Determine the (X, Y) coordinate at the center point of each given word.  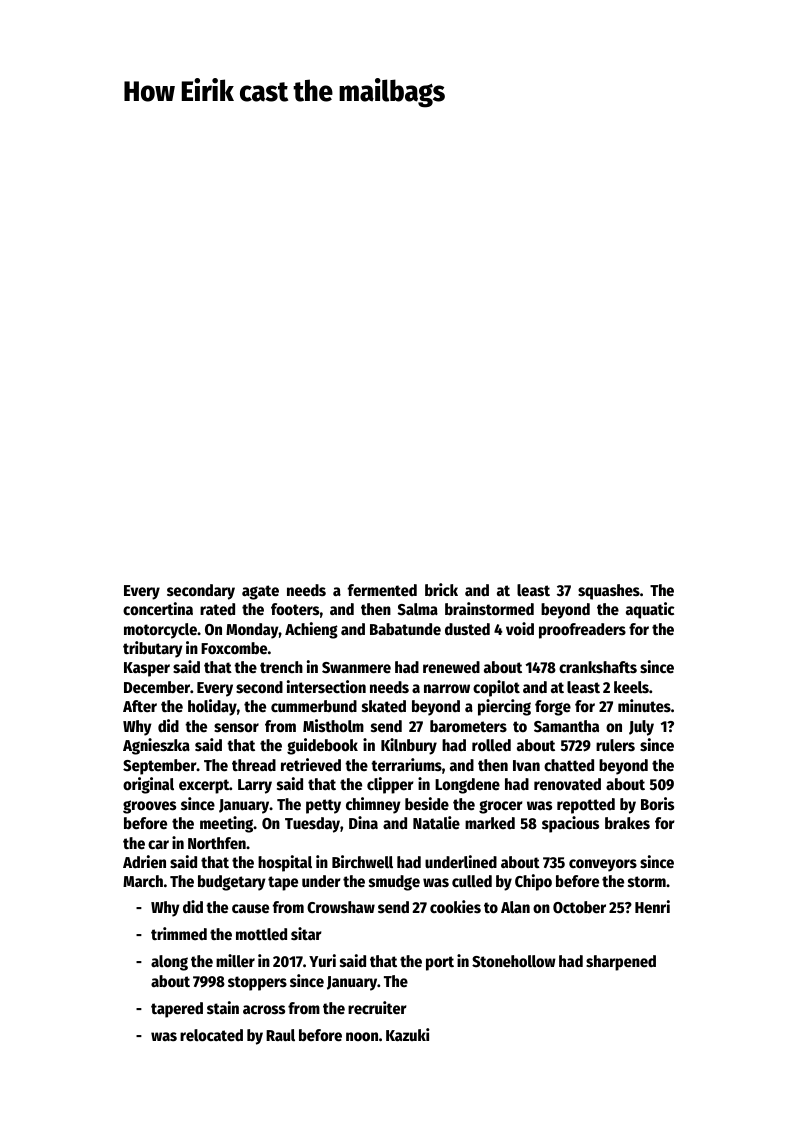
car (158, 845)
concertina (158, 609)
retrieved (311, 765)
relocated (211, 1035)
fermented (382, 590)
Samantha (566, 726)
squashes (609, 592)
